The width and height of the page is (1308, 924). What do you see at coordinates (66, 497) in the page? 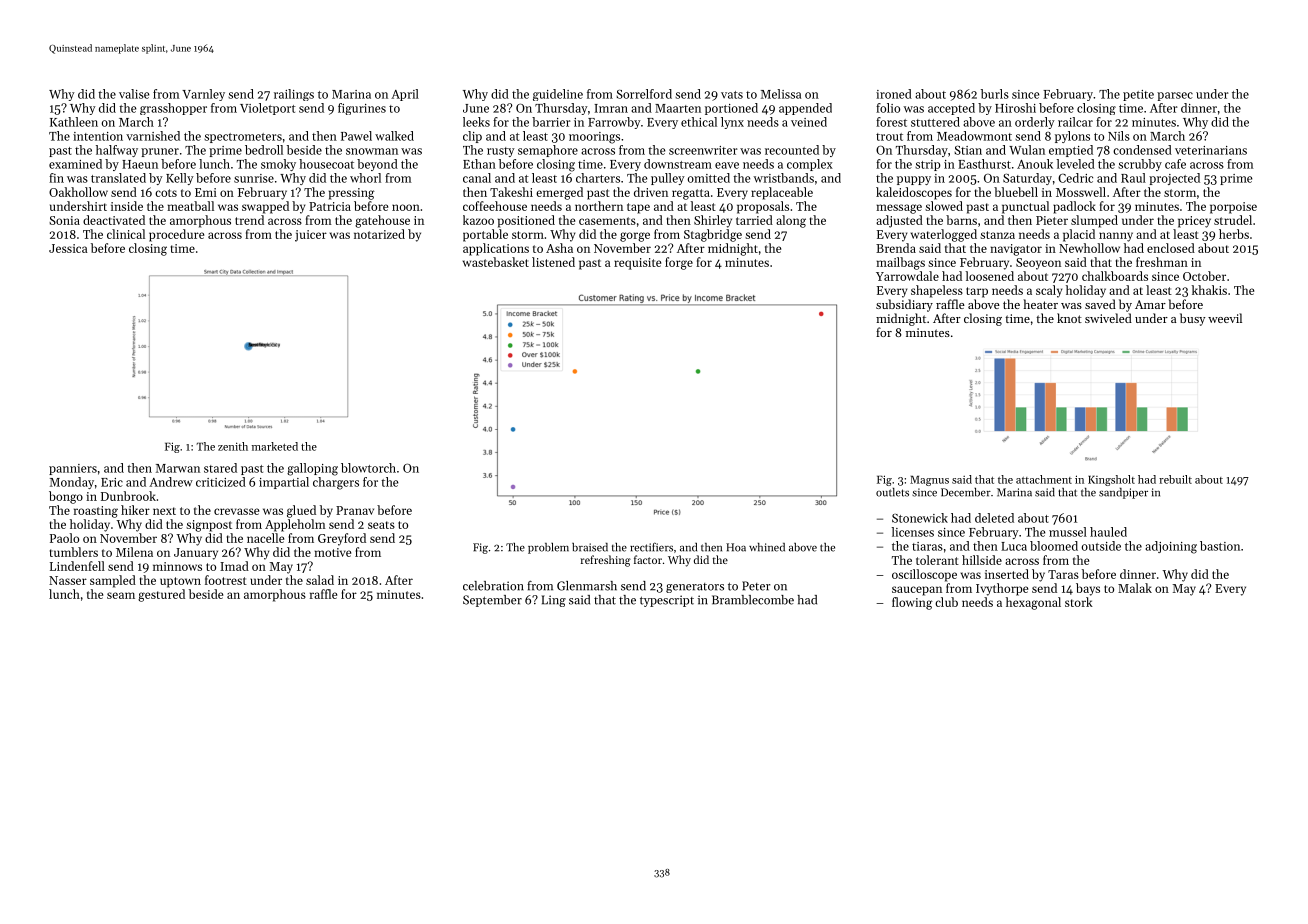
I see `bongo` at bounding box center [66, 497].
